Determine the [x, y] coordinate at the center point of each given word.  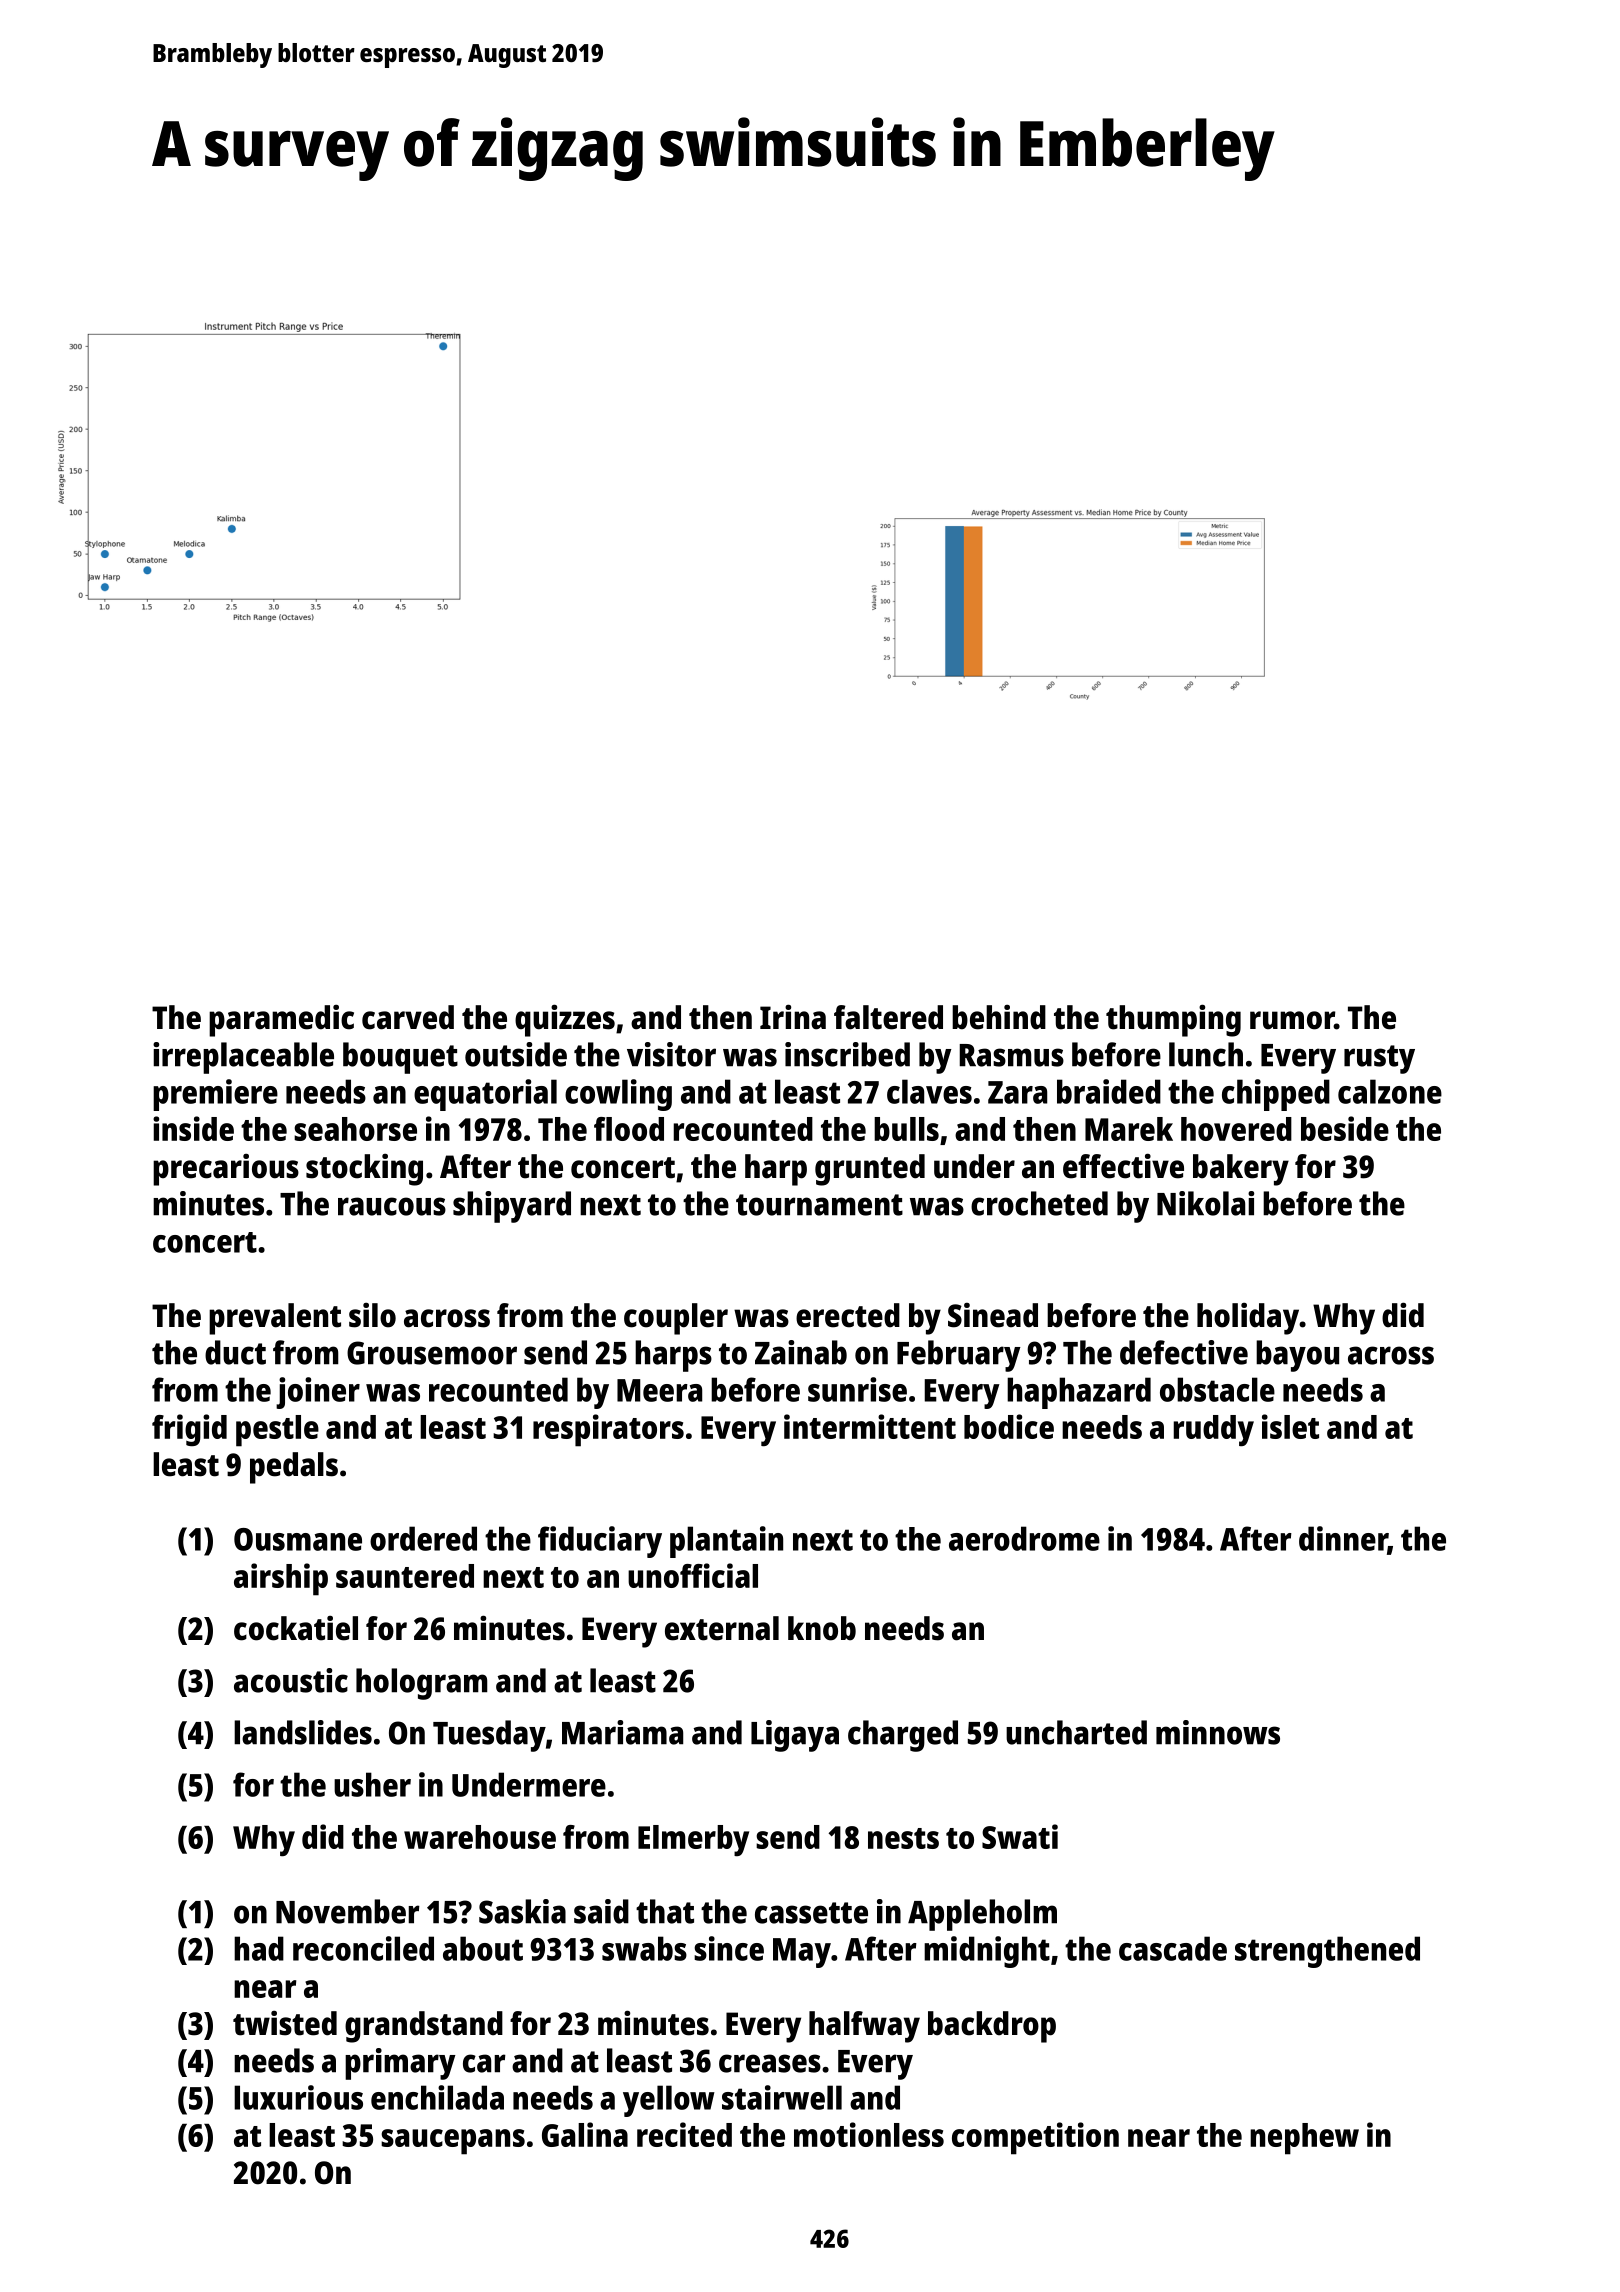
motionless [869, 2134]
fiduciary [600, 1542]
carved [408, 1017]
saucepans [453, 2142]
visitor [671, 1054]
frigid [189, 1430]
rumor [1292, 1020]
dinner [1343, 1539]
